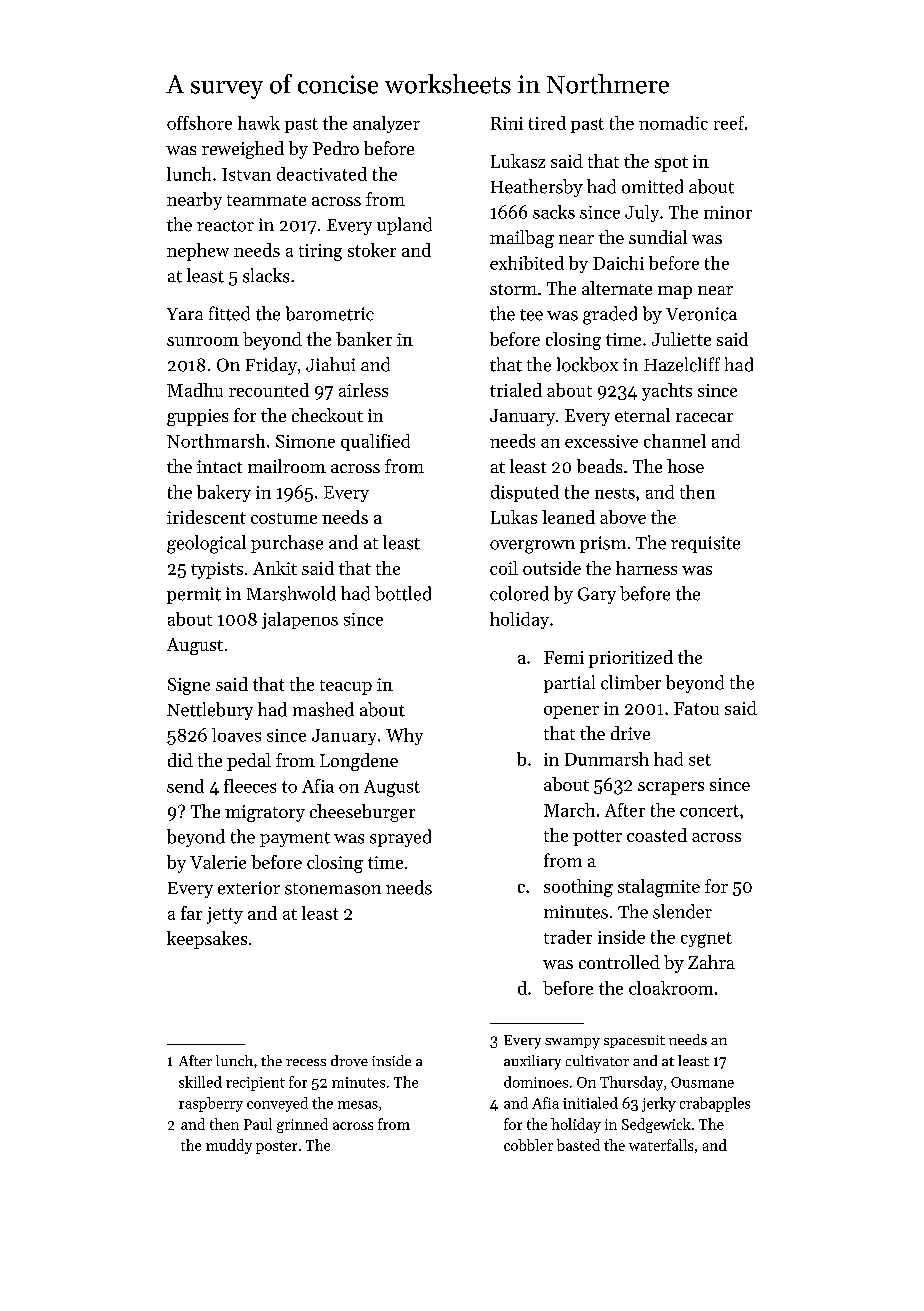  Describe the element at coordinates (336, 148) in the screenshot. I see `Pedro` at that location.
